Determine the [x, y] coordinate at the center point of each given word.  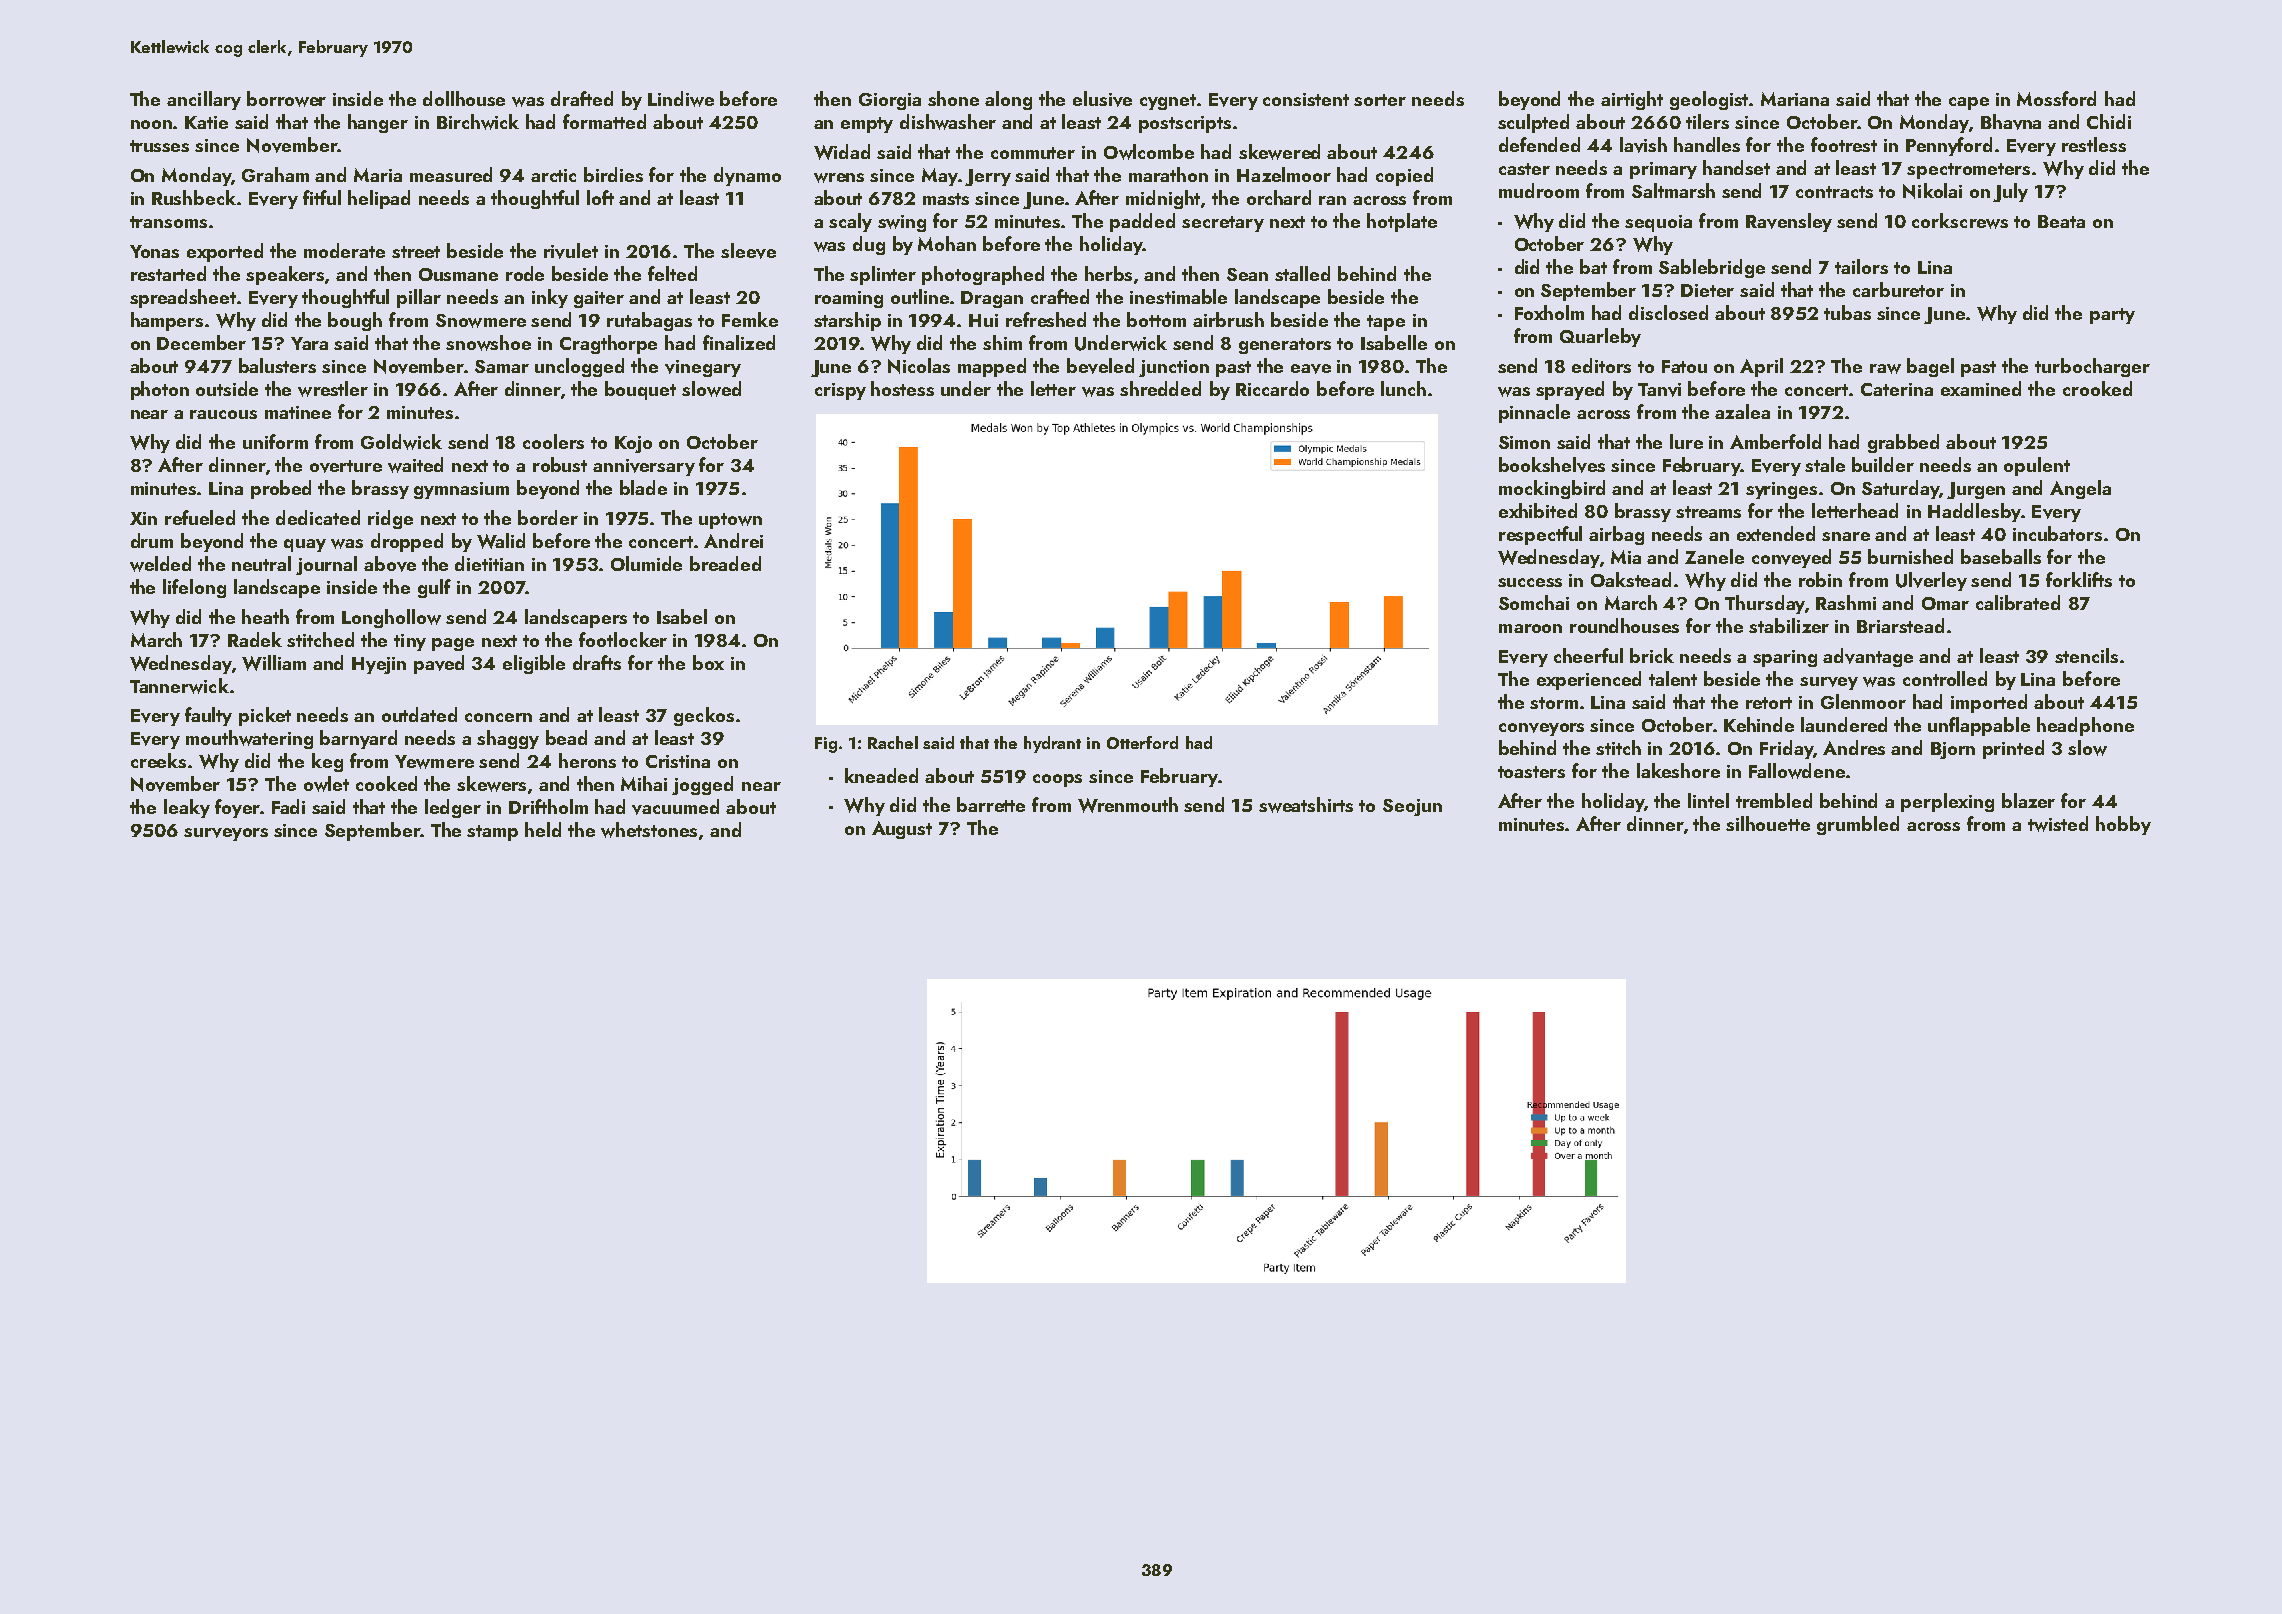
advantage [1868, 657]
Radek [255, 639]
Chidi [2109, 121]
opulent [2037, 466]
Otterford [1142, 742]
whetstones [649, 830]
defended [1539, 144]
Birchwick [478, 122]
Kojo [633, 444]
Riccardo [1272, 388]
